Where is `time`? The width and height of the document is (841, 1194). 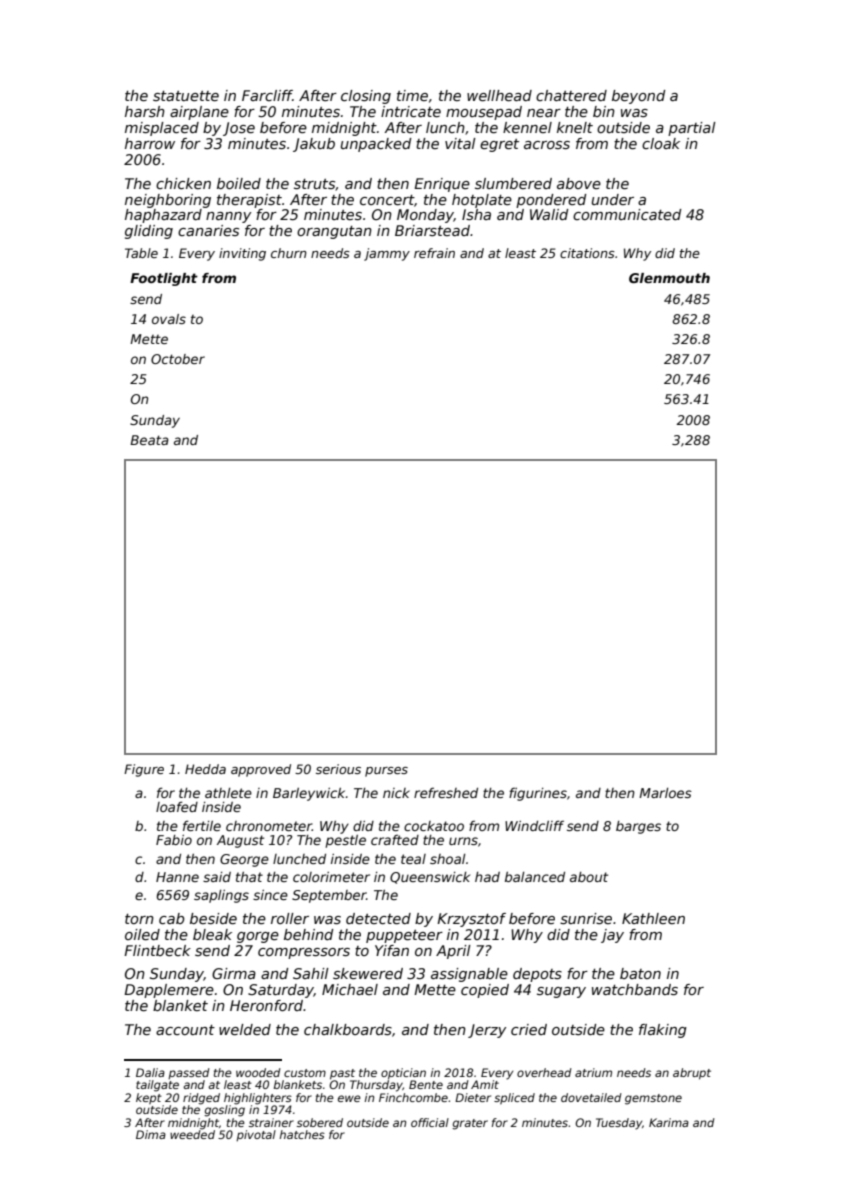
time is located at coordinates (412, 95).
